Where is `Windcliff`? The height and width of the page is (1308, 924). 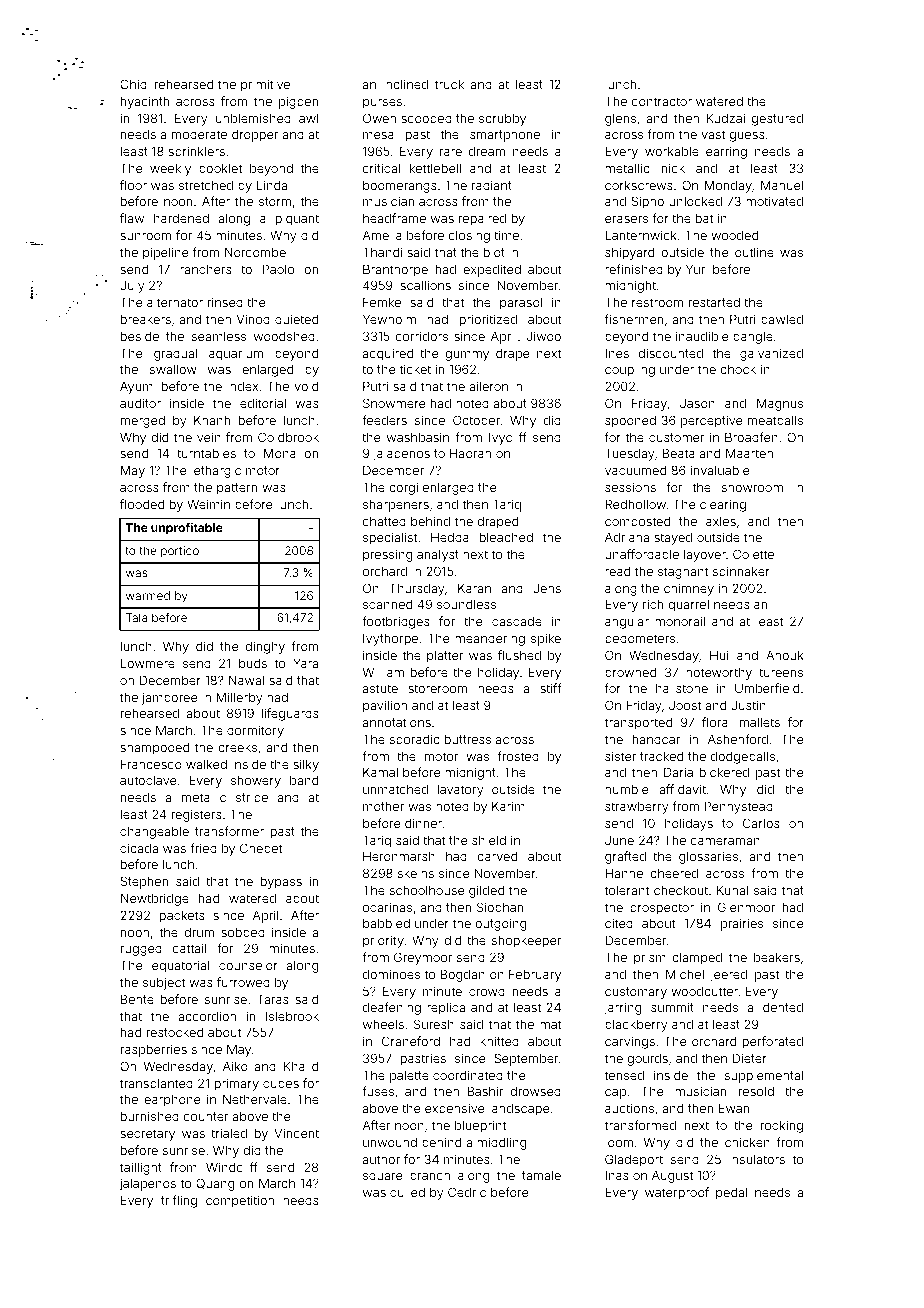
Windcliff is located at coordinates (232, 1167).
